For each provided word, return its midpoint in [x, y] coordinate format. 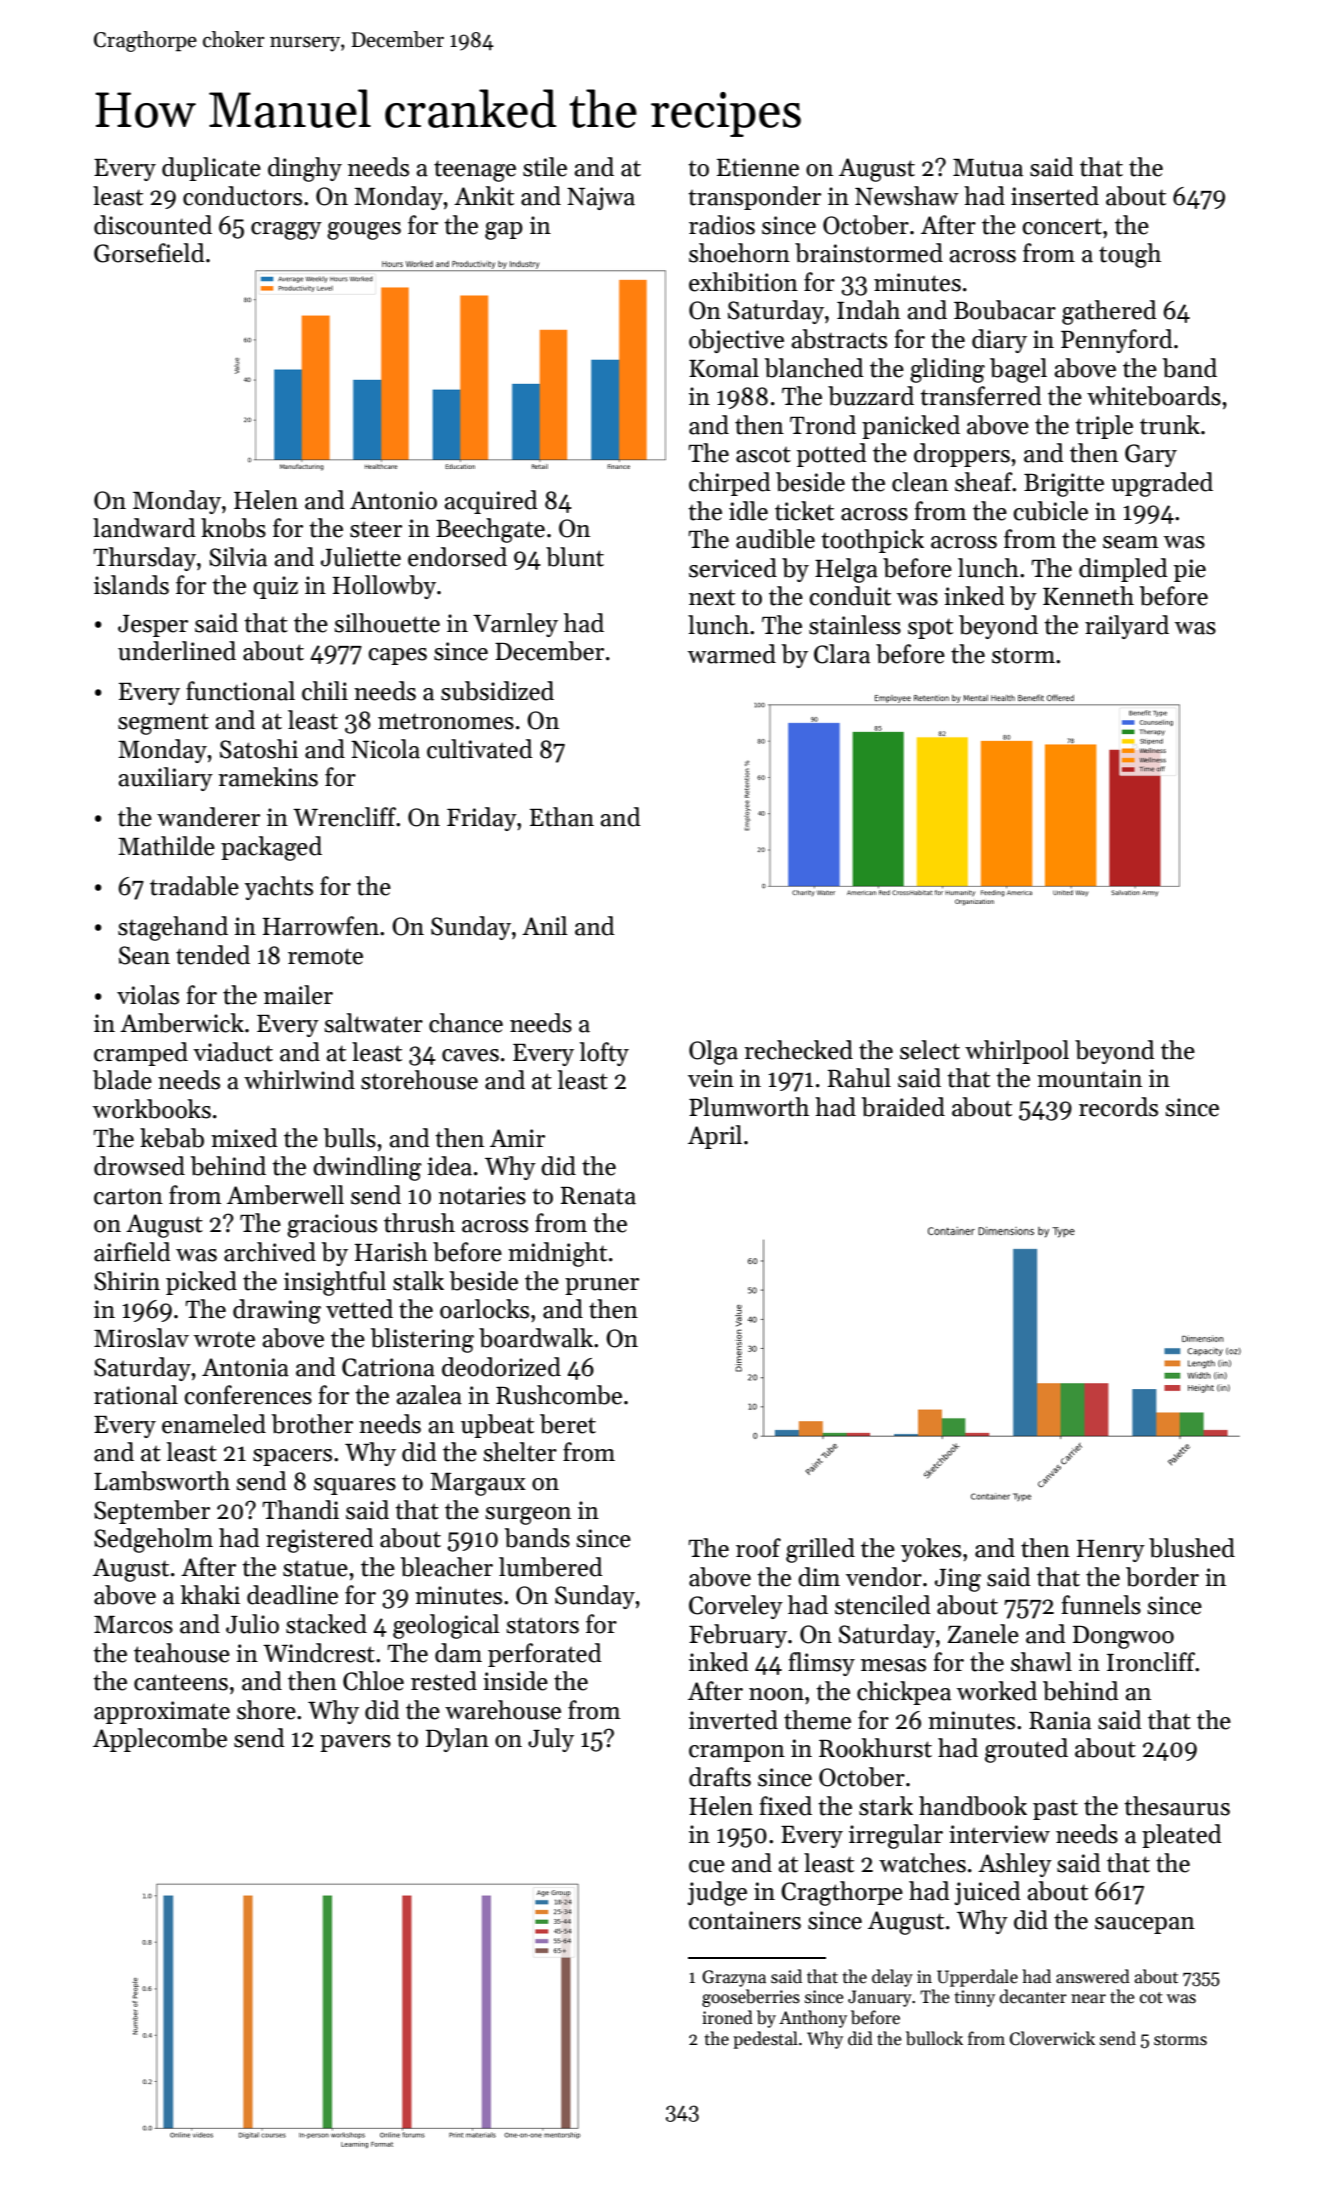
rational [136, 1395]
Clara [842, 654]
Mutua [988, 168]
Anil [545, 925]
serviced [733, 568]
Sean [144, 955]
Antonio [393, 500]
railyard [1127, 627]
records [1118, 1107]
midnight [557, 1254]
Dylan [457, 1740]
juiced [987, 1893]
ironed [727, 2017]
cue [707, 1866]
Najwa [601, 198]
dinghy [305, 169]
